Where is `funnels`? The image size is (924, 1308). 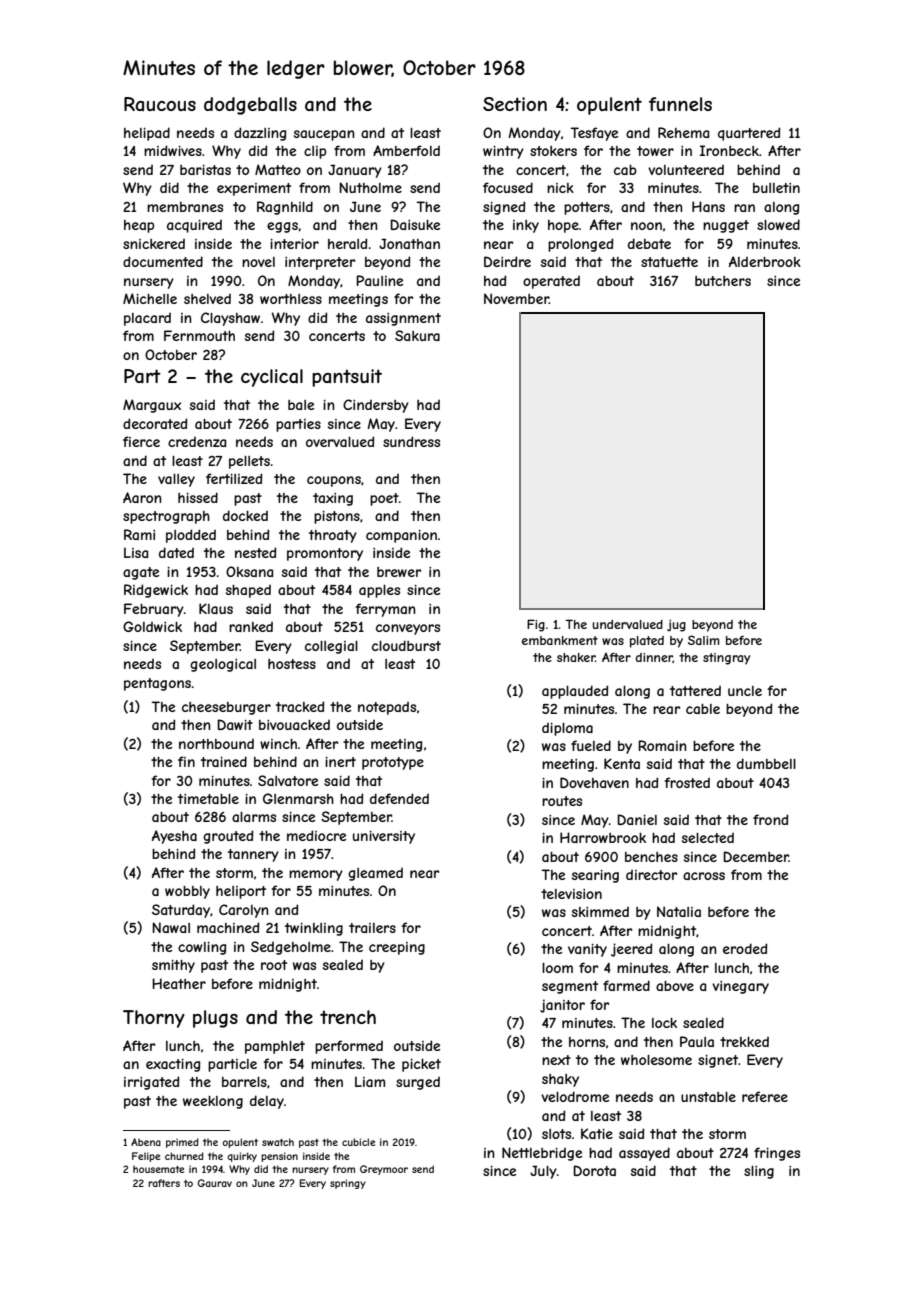
funnels is located at coordinates (680, 104).
